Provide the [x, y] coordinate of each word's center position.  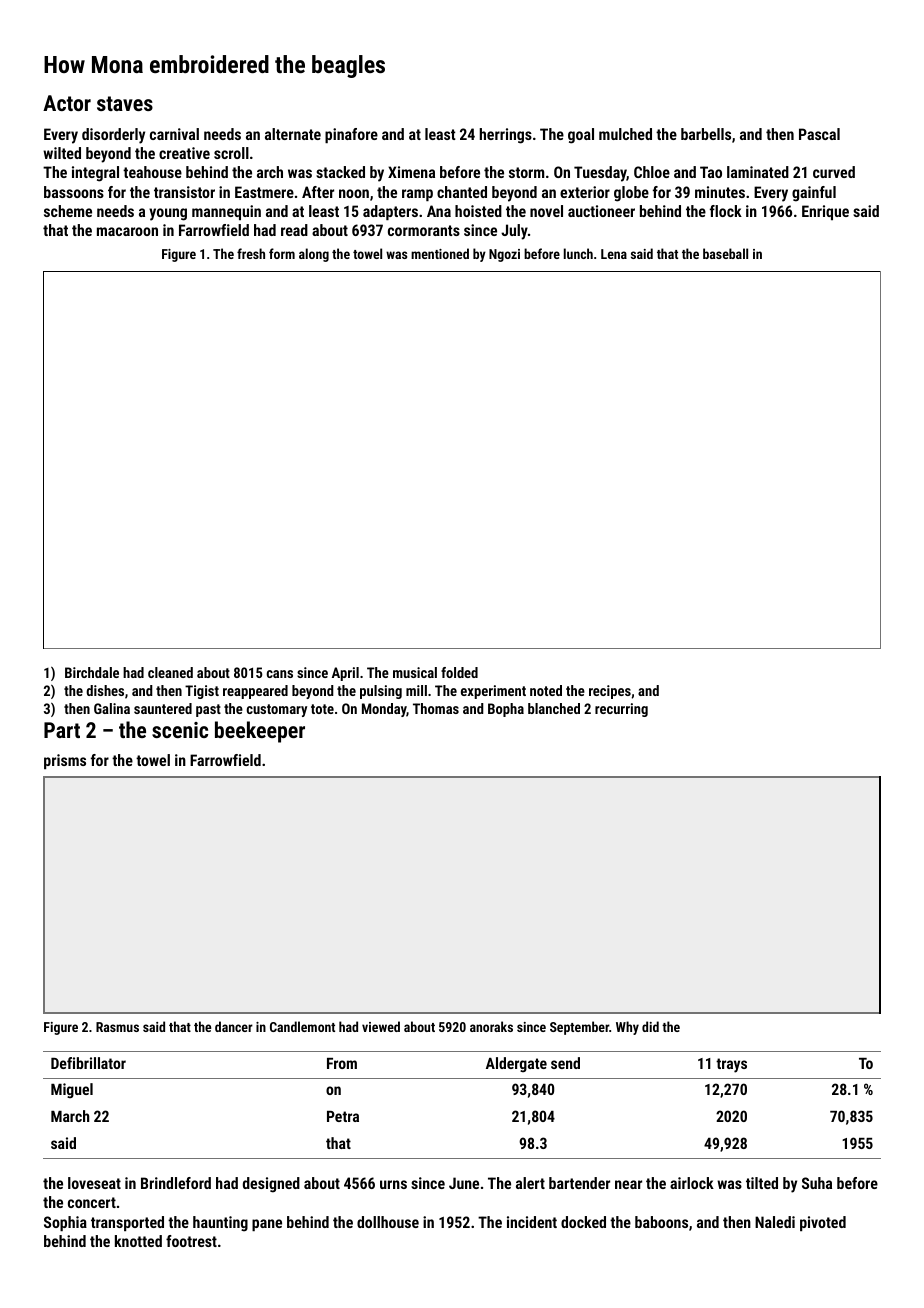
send [565, 1063]
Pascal [819, 134]
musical [415, 672]
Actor [67, 103]
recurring [621, 710]
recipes [610, 692]
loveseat [94, 1183]
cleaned [170, 672]
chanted [462, 192]
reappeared [255, 692]
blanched [554, 708]
